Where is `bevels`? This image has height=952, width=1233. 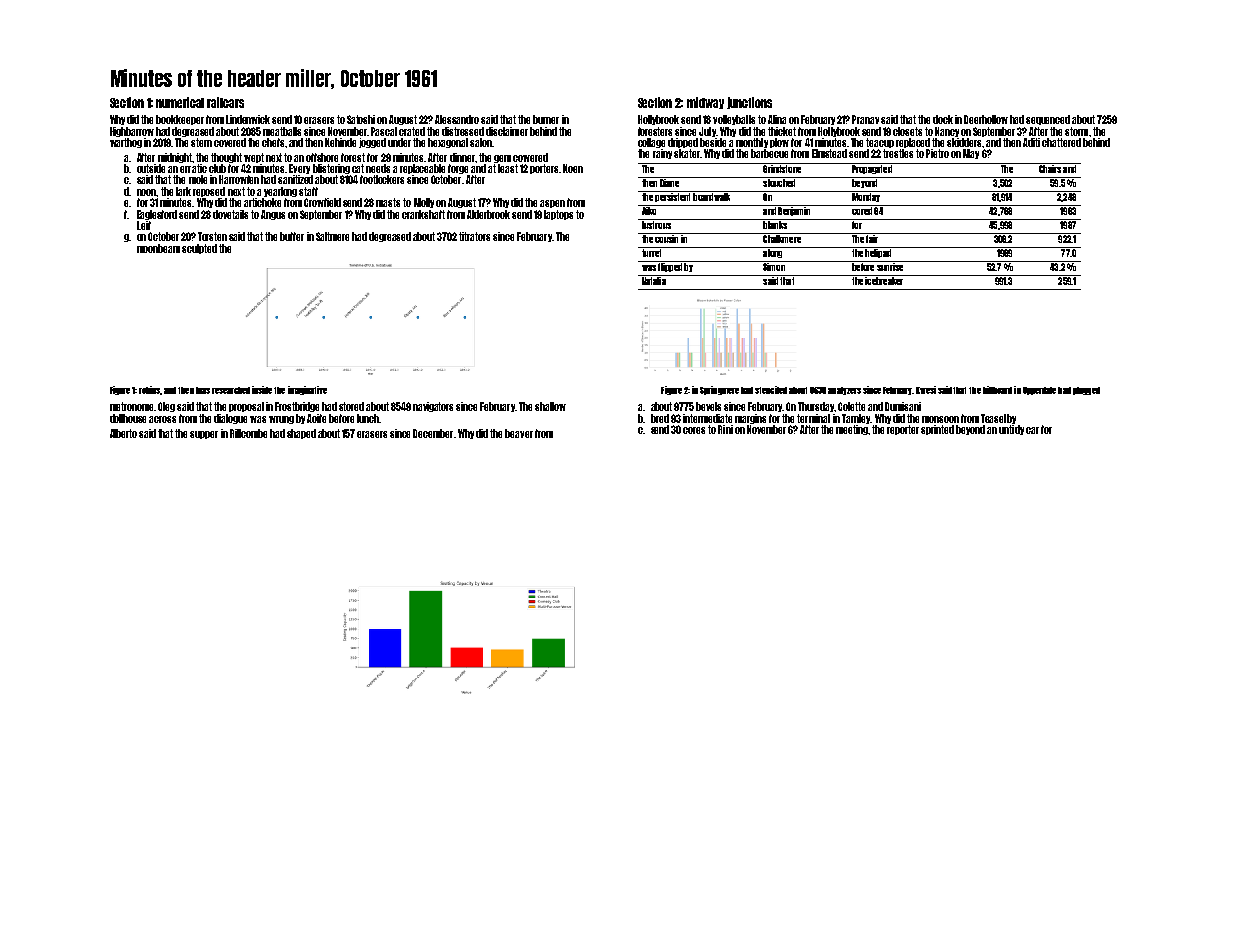 bevels is located at coordinates (708, 406).
